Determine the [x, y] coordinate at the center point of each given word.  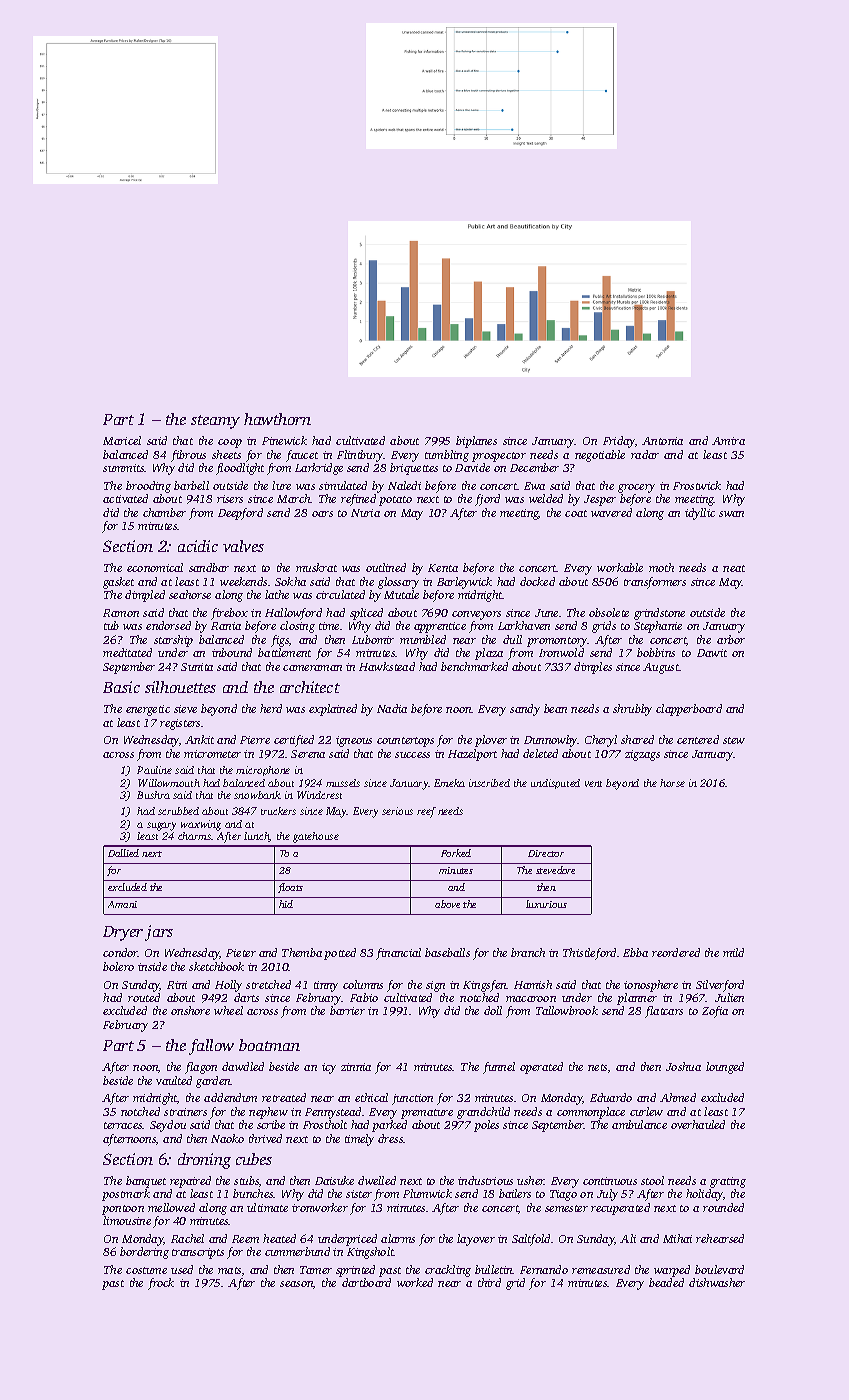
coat [576, 513]
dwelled [377, 1180]
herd [271, 708]
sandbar [209, 567]
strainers [185, 1112]
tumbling [447, 456]
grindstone [659, 614]
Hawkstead [387, 666]
